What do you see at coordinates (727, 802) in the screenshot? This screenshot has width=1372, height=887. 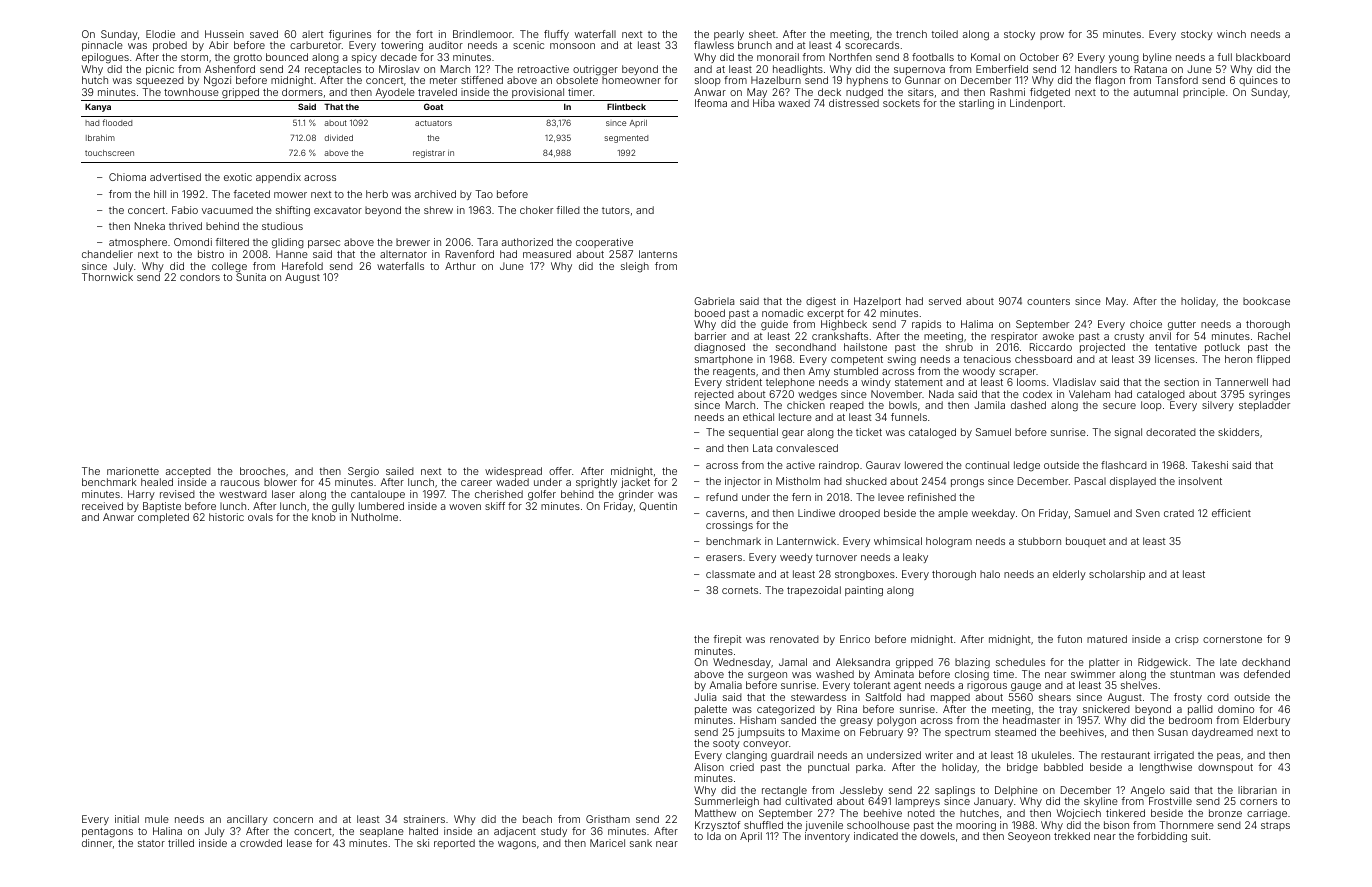 I see `Summerleigh` at bounding box center [727, 802].
